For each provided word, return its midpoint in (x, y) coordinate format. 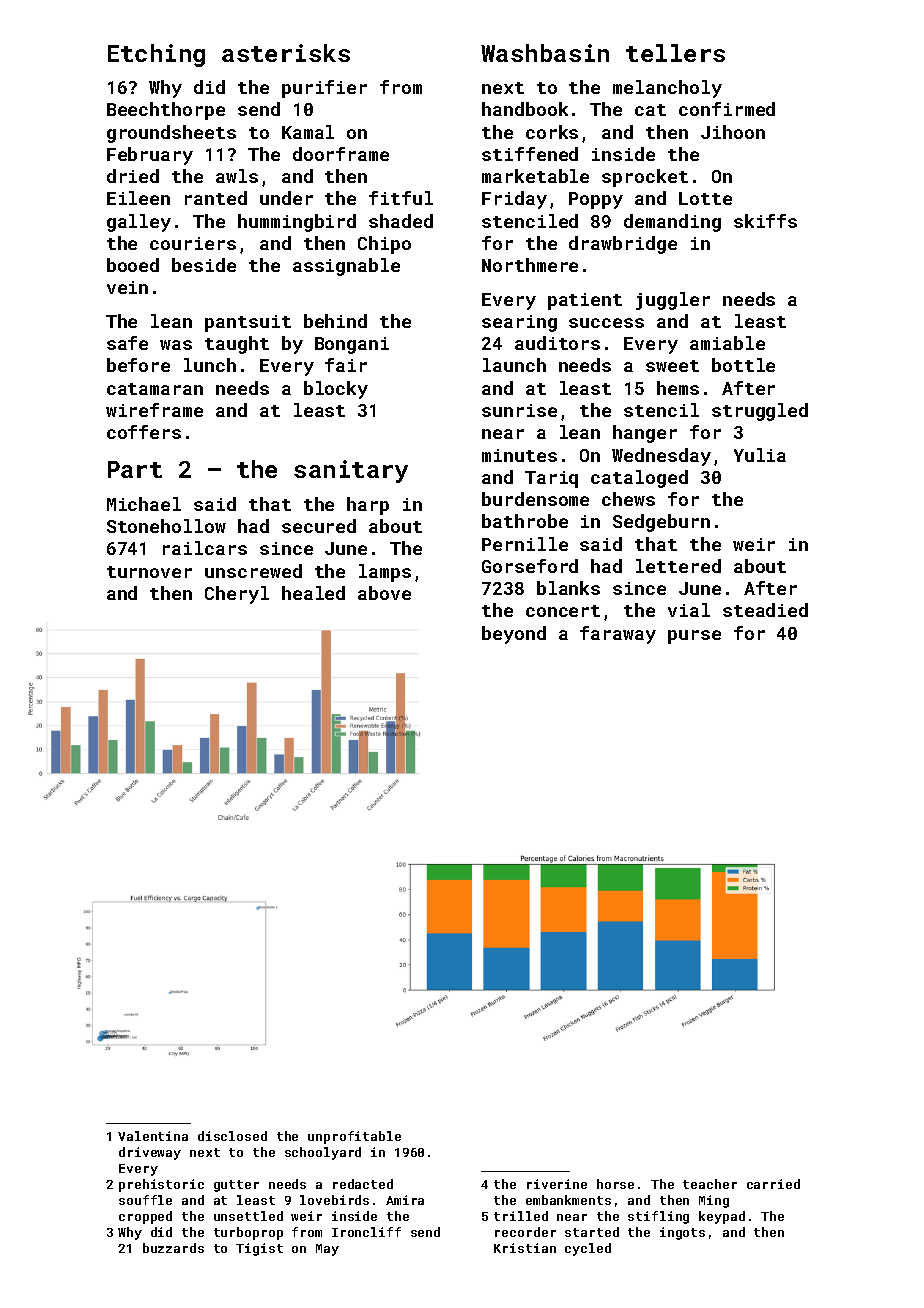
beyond (514, 635)
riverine (557, 1184)
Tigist (259, 1249)
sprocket (645, 178)
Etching (156, 55)
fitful (401, 198)
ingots (682, 1233)
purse (694, 637)
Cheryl (237, 595)
